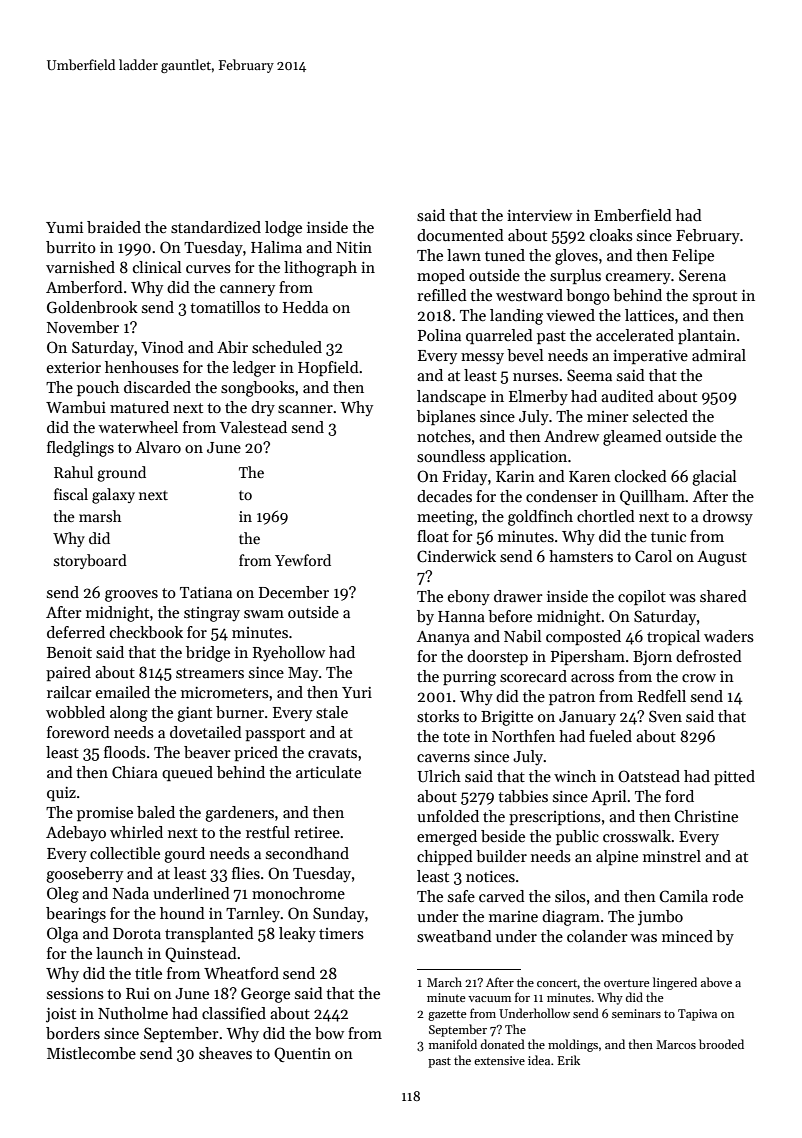 Image resolution: width=802 pixels, height=1138 pixels. What do you see at coordinates (693, 256) in the page?
I see `Felipe` at bounding box center [693, 256].
